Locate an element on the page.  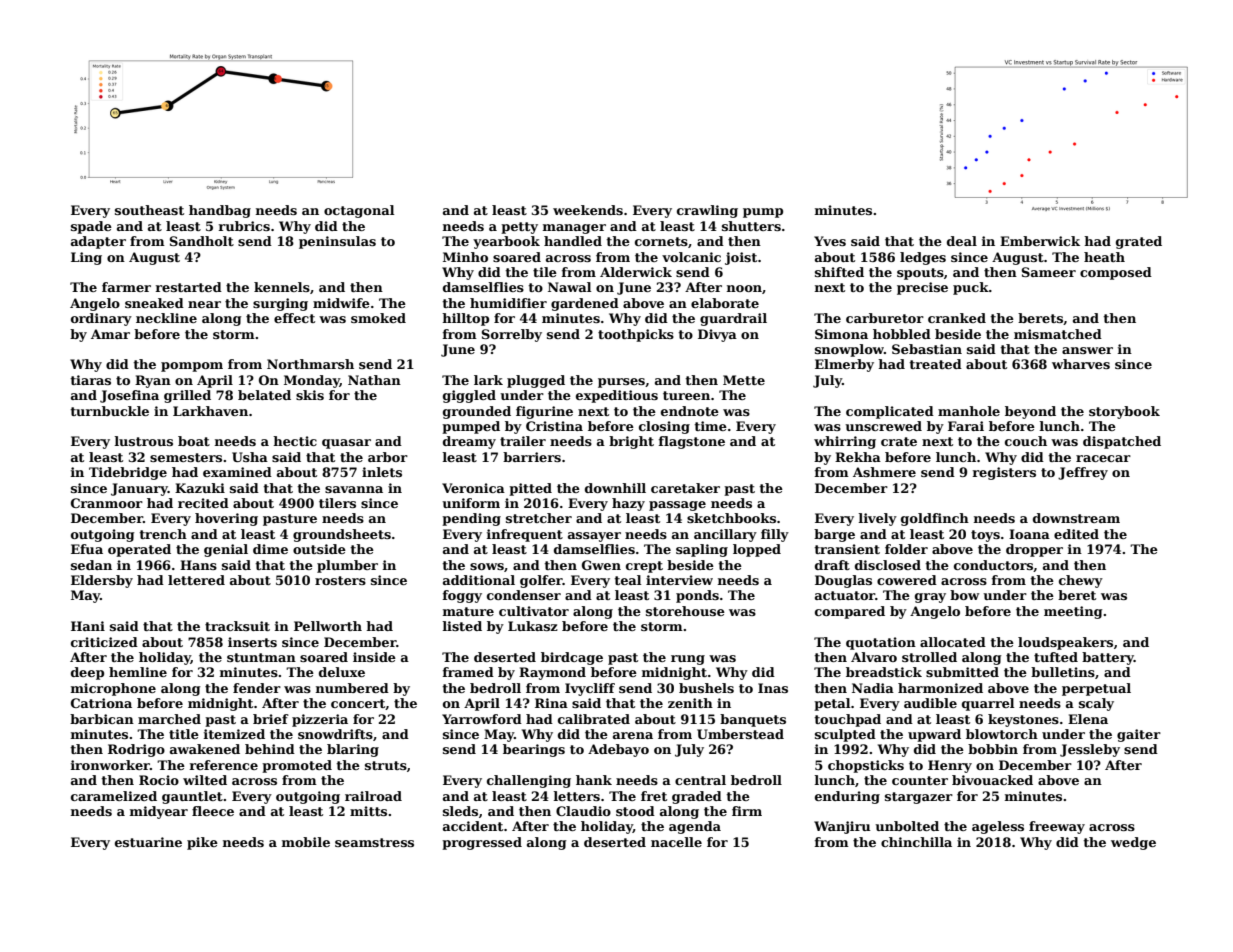
Elena is located at coordinates (1088, 719).
